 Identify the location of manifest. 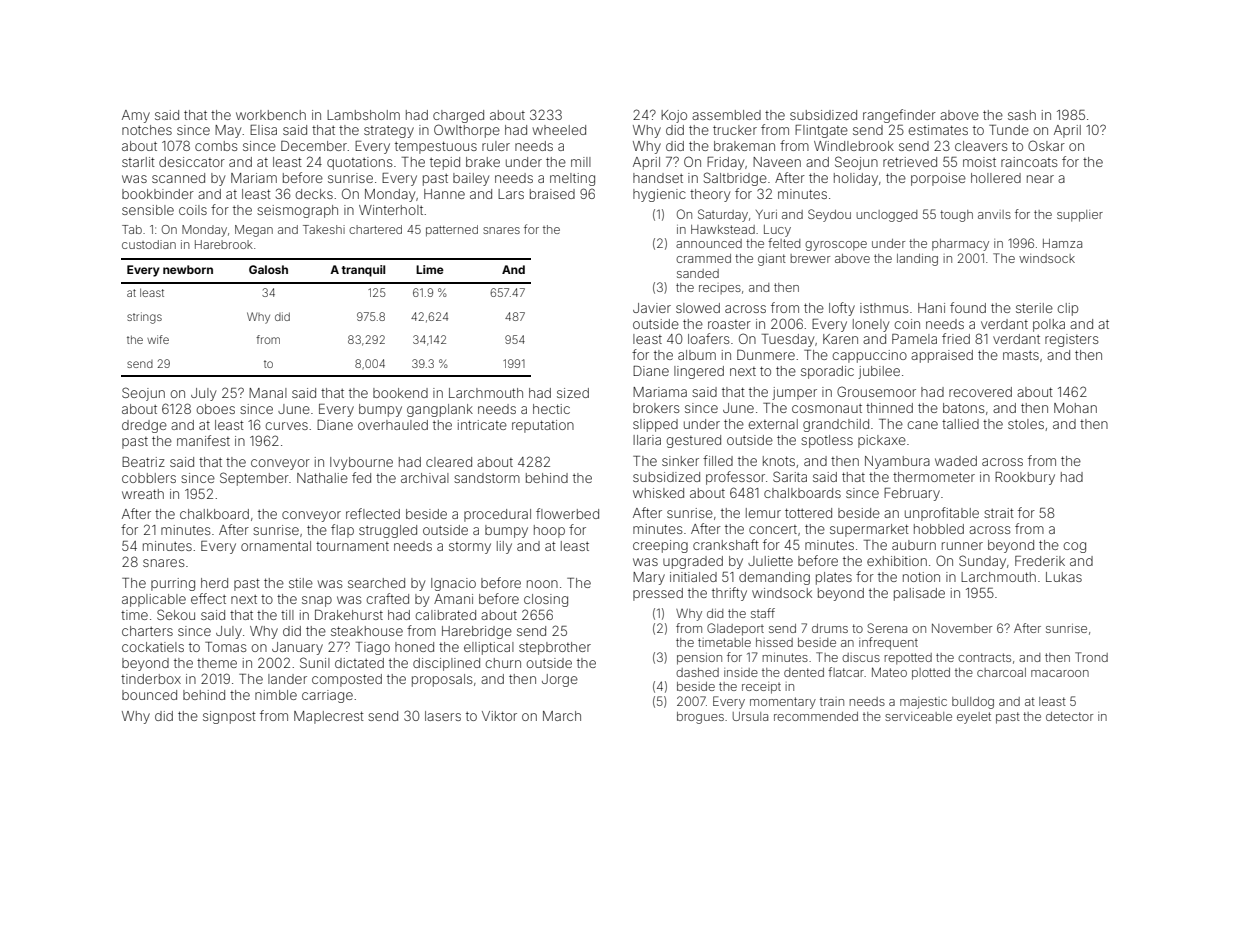
(203, 440).
